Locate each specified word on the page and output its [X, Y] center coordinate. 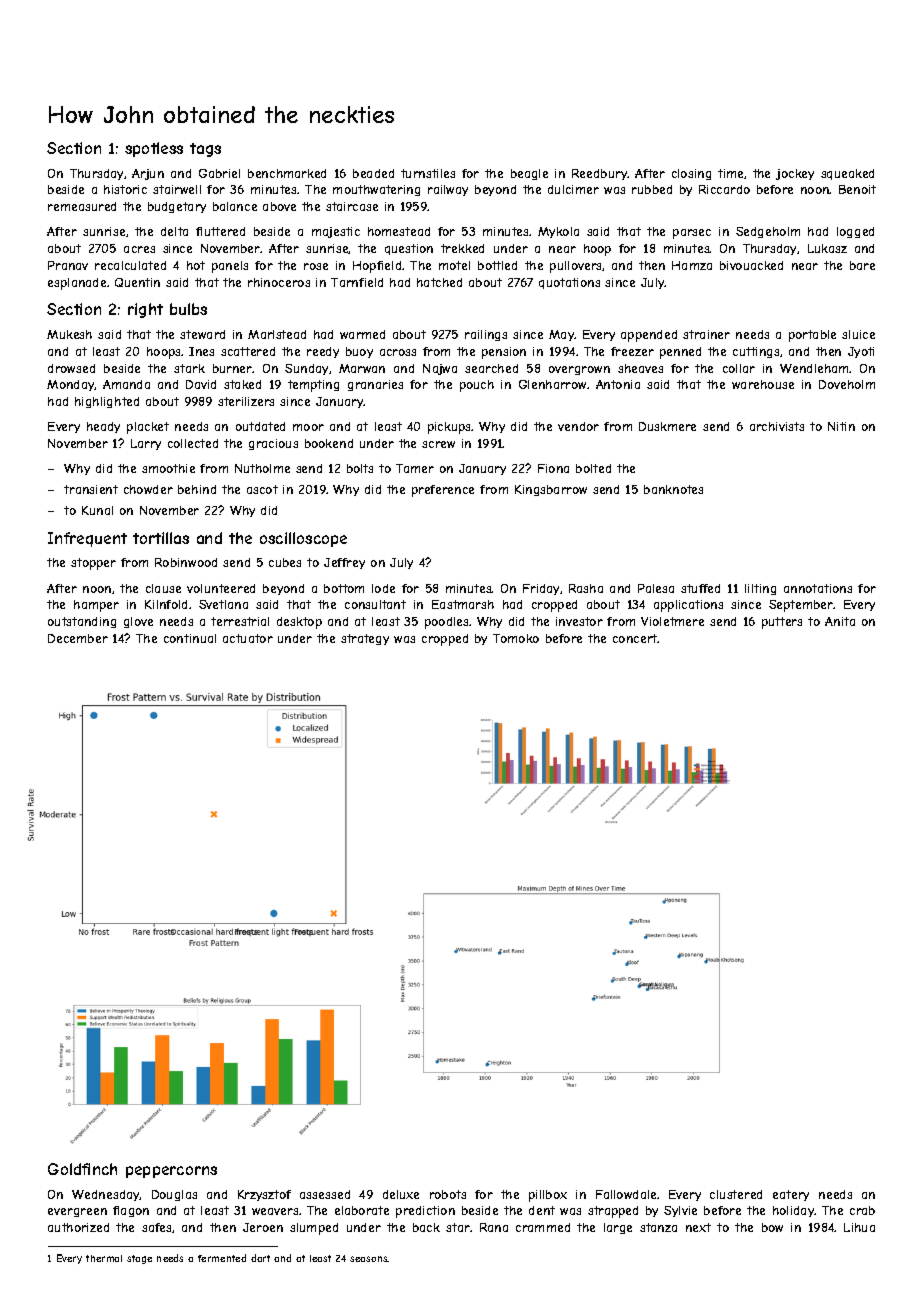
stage [139, 1259]
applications [688, 606]
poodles [447, 623]
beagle [529, 174]
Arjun [148, 174]
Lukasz [827, 248]
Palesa [656, 588]
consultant [375, 604]
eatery [791, 1195]
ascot [262, 489]
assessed [325, 1194]
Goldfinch [82, 1169]
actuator [248, 638]
